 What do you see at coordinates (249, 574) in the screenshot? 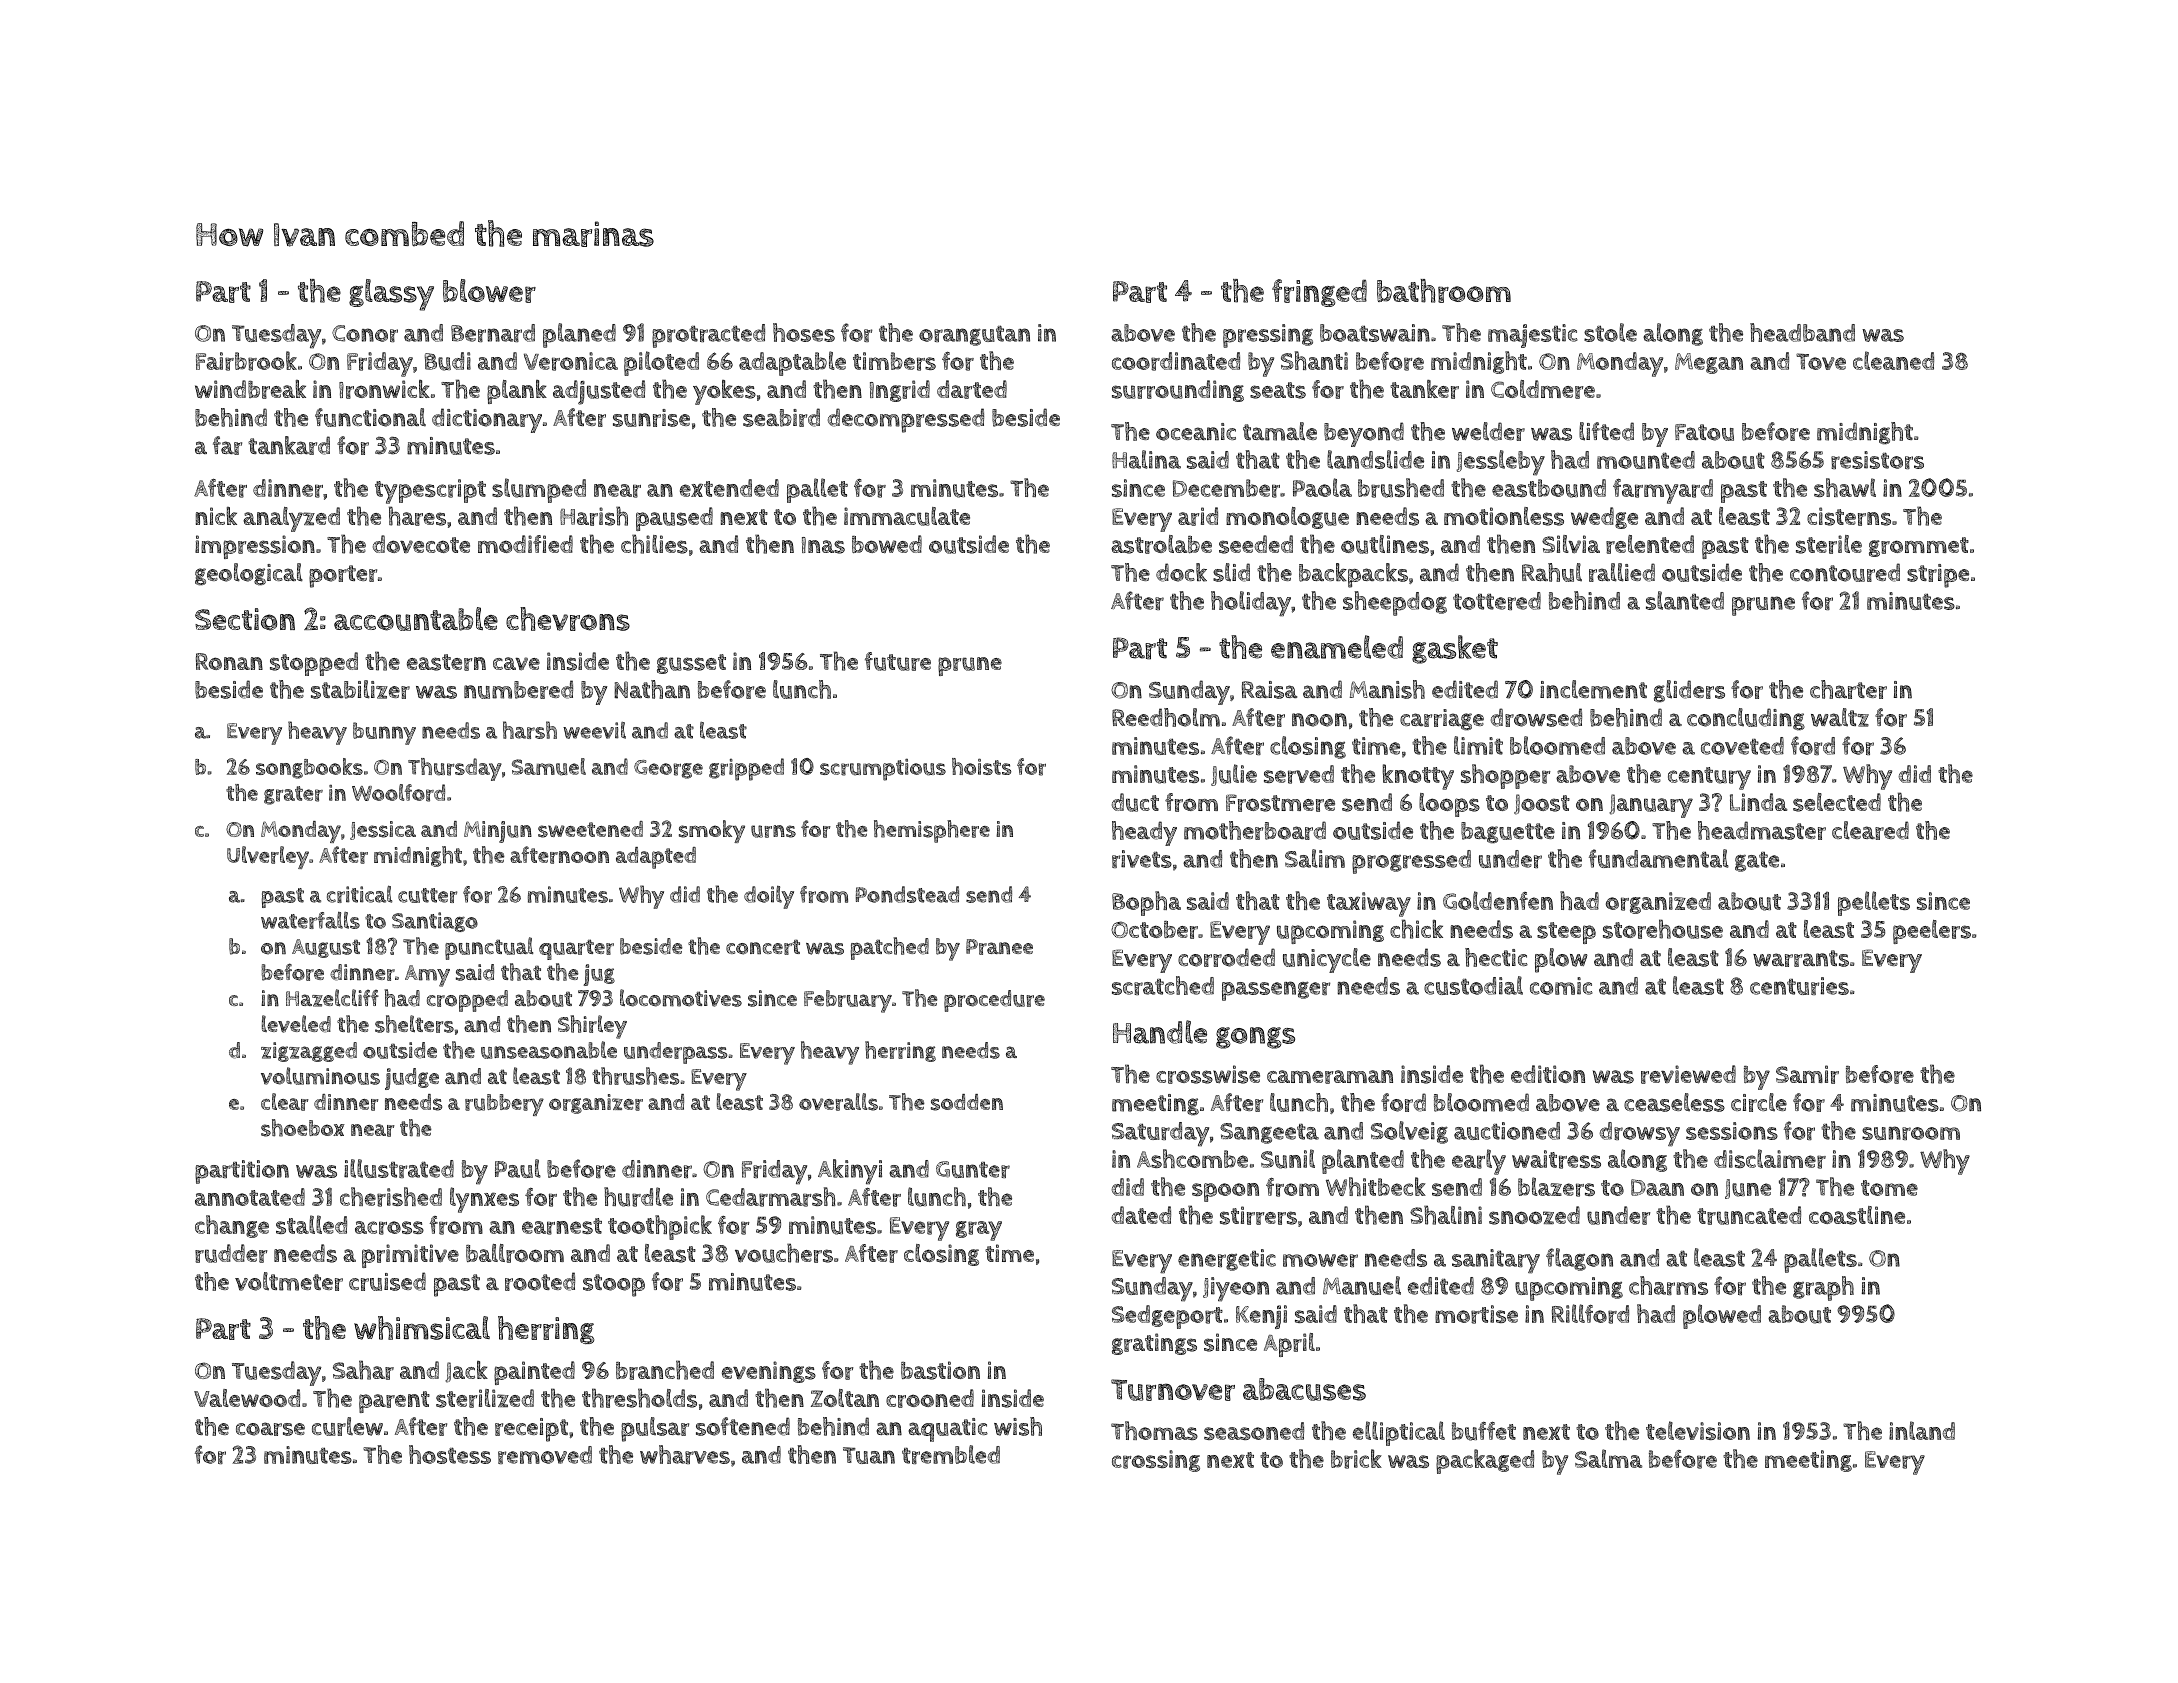
I see `geological` at bounding box center [249, 574].
